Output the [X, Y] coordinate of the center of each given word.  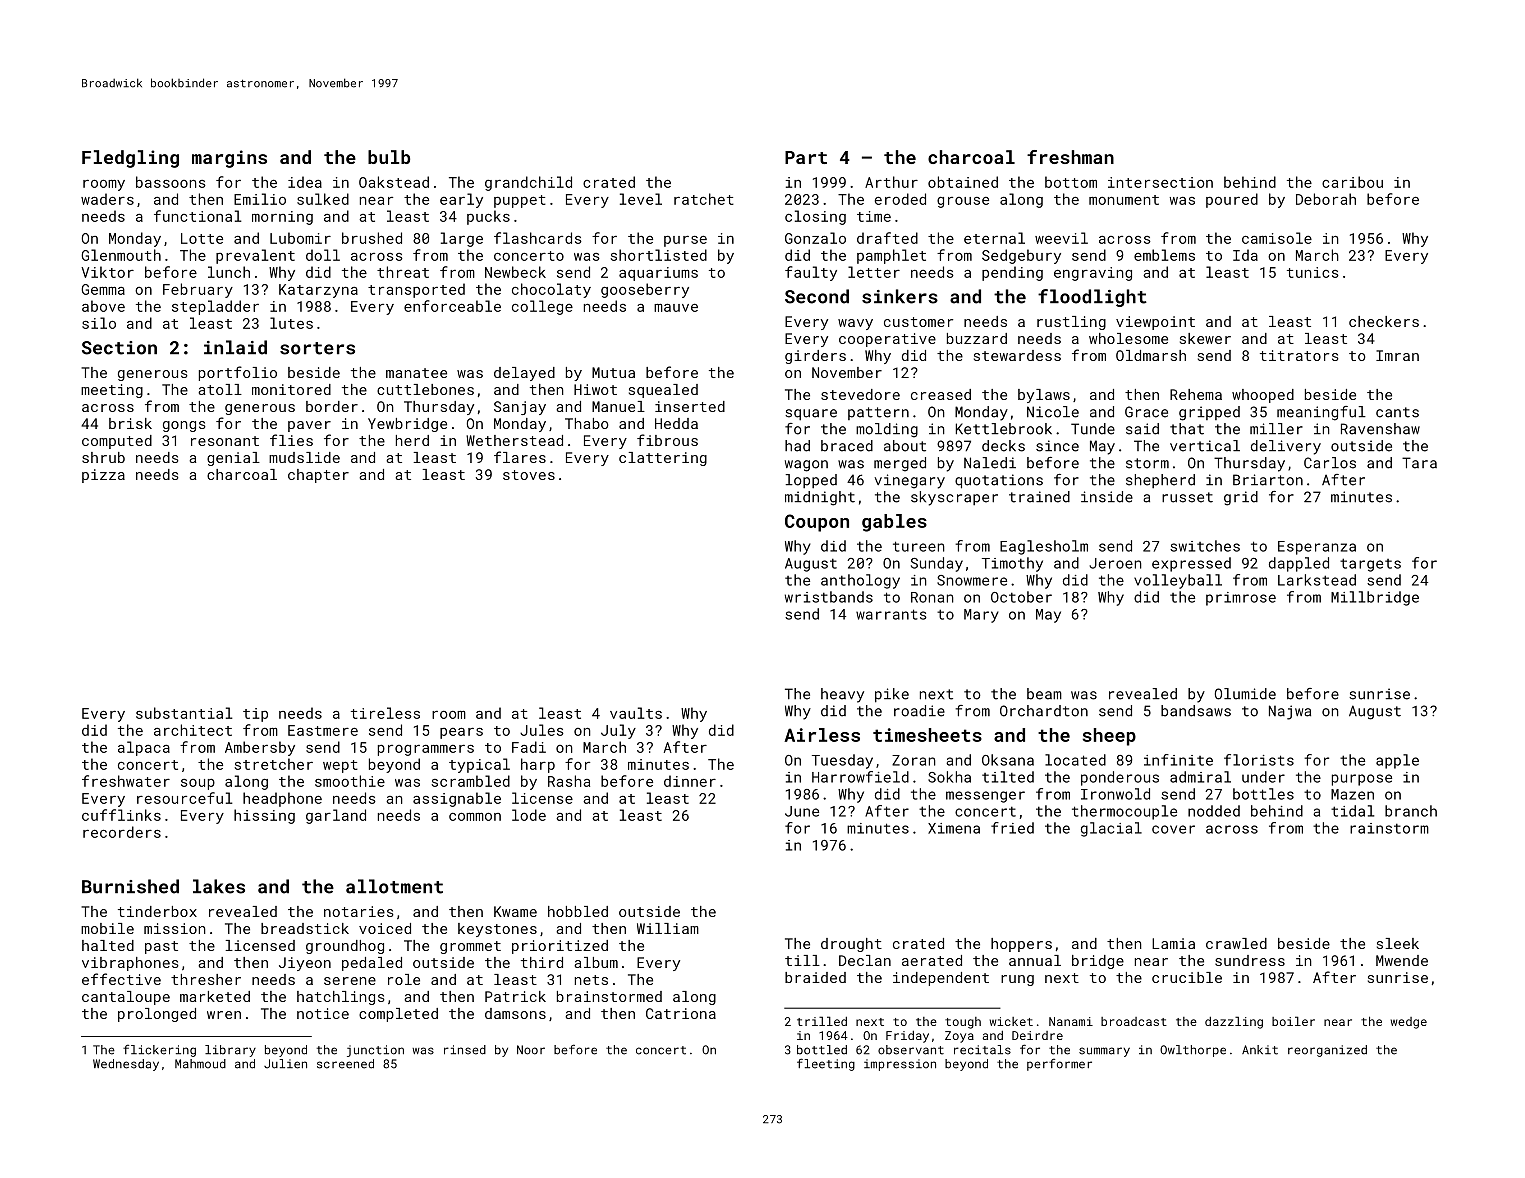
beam [1044, 694]
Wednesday [126, 1065]
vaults [636, 713]
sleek [1398, 943]
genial [233, 459]
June [802, 811]
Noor [531, 1050]
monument [1124, 200]
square [811, 415]
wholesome [1128, 338]
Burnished [130, 886]
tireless [385, 713]
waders [107, 199]
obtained [963, 182]
